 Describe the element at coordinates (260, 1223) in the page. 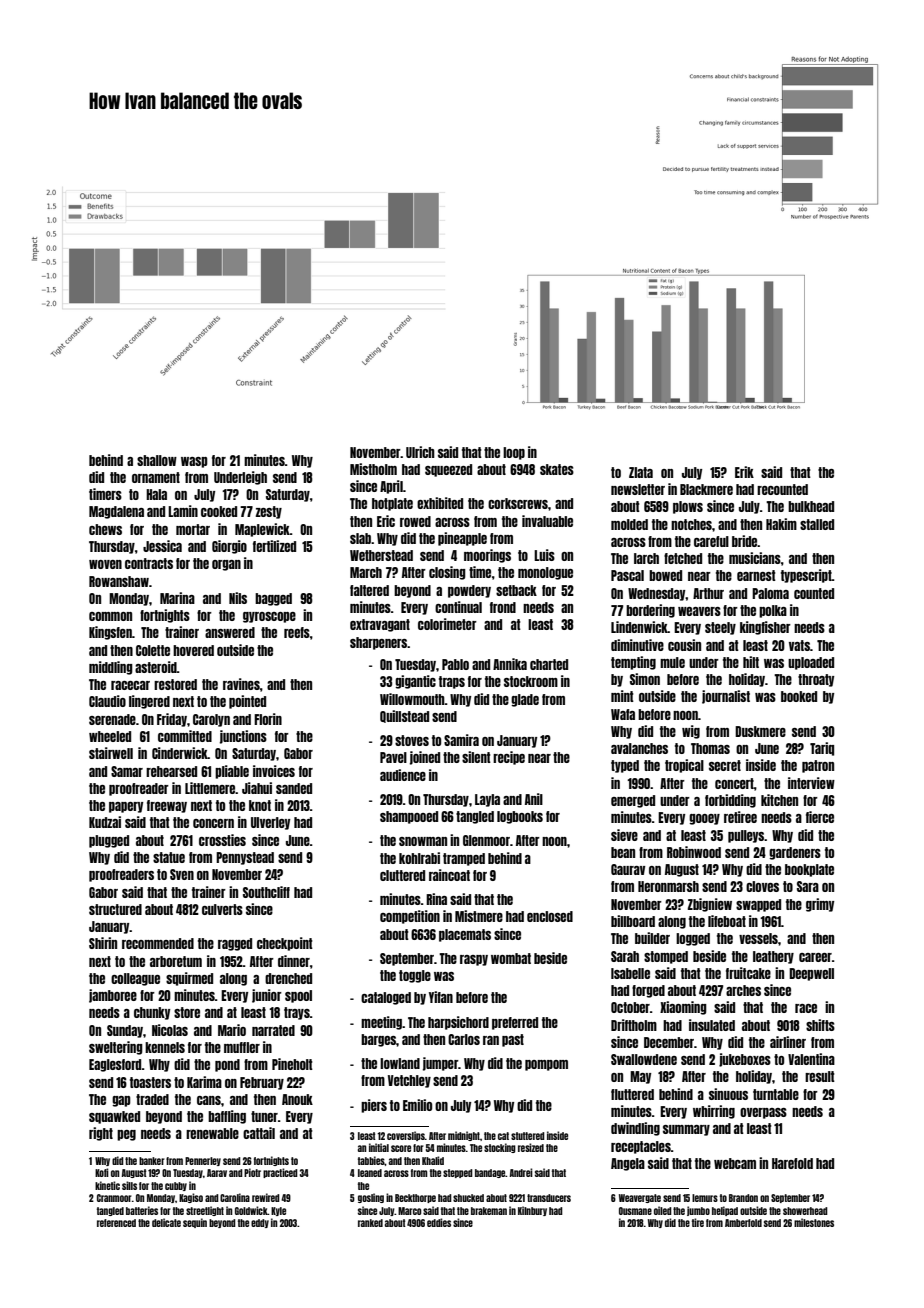

I see `eddy` at that location.
